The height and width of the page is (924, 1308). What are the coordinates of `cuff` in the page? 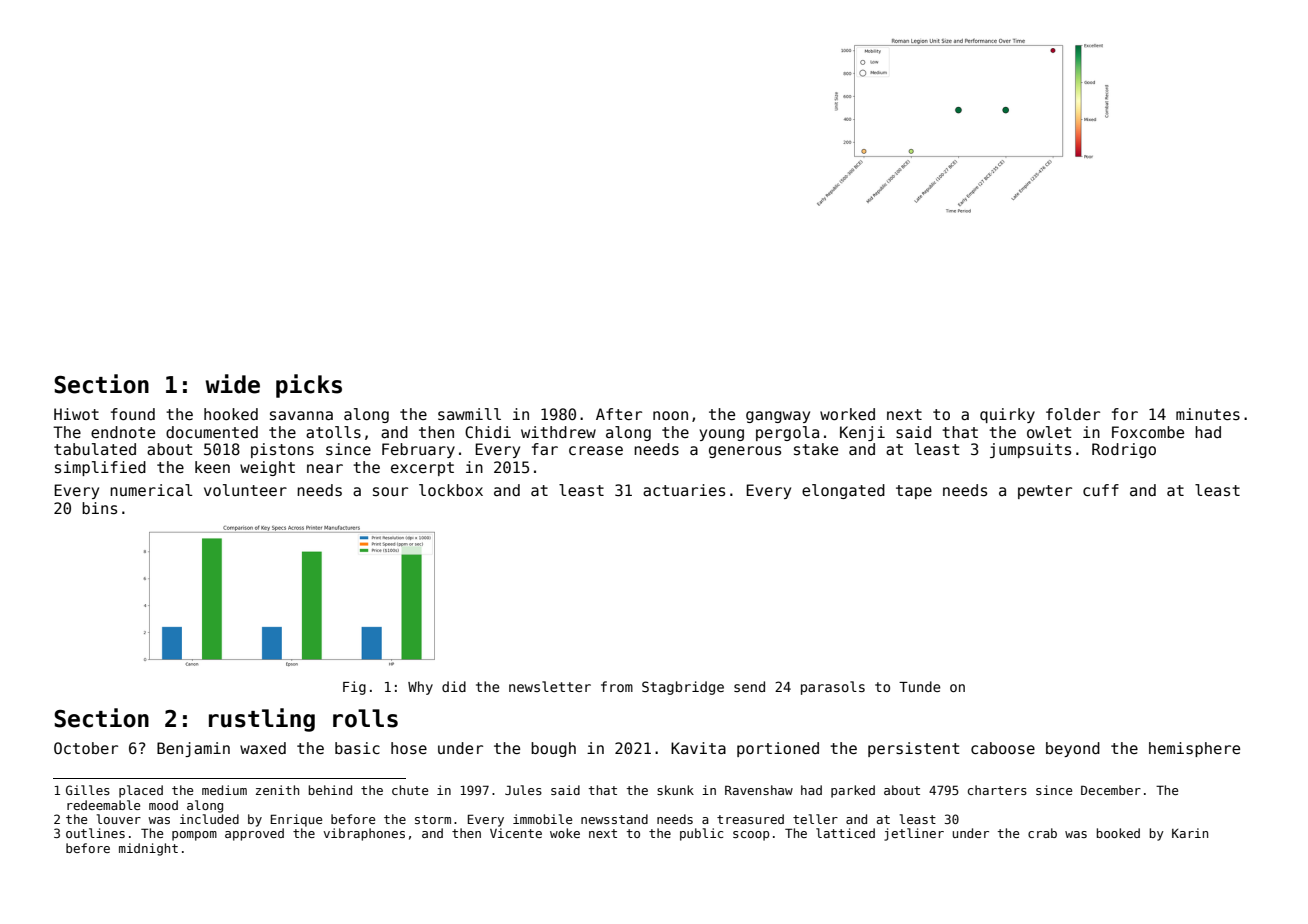 It's located at (1101, 490).
